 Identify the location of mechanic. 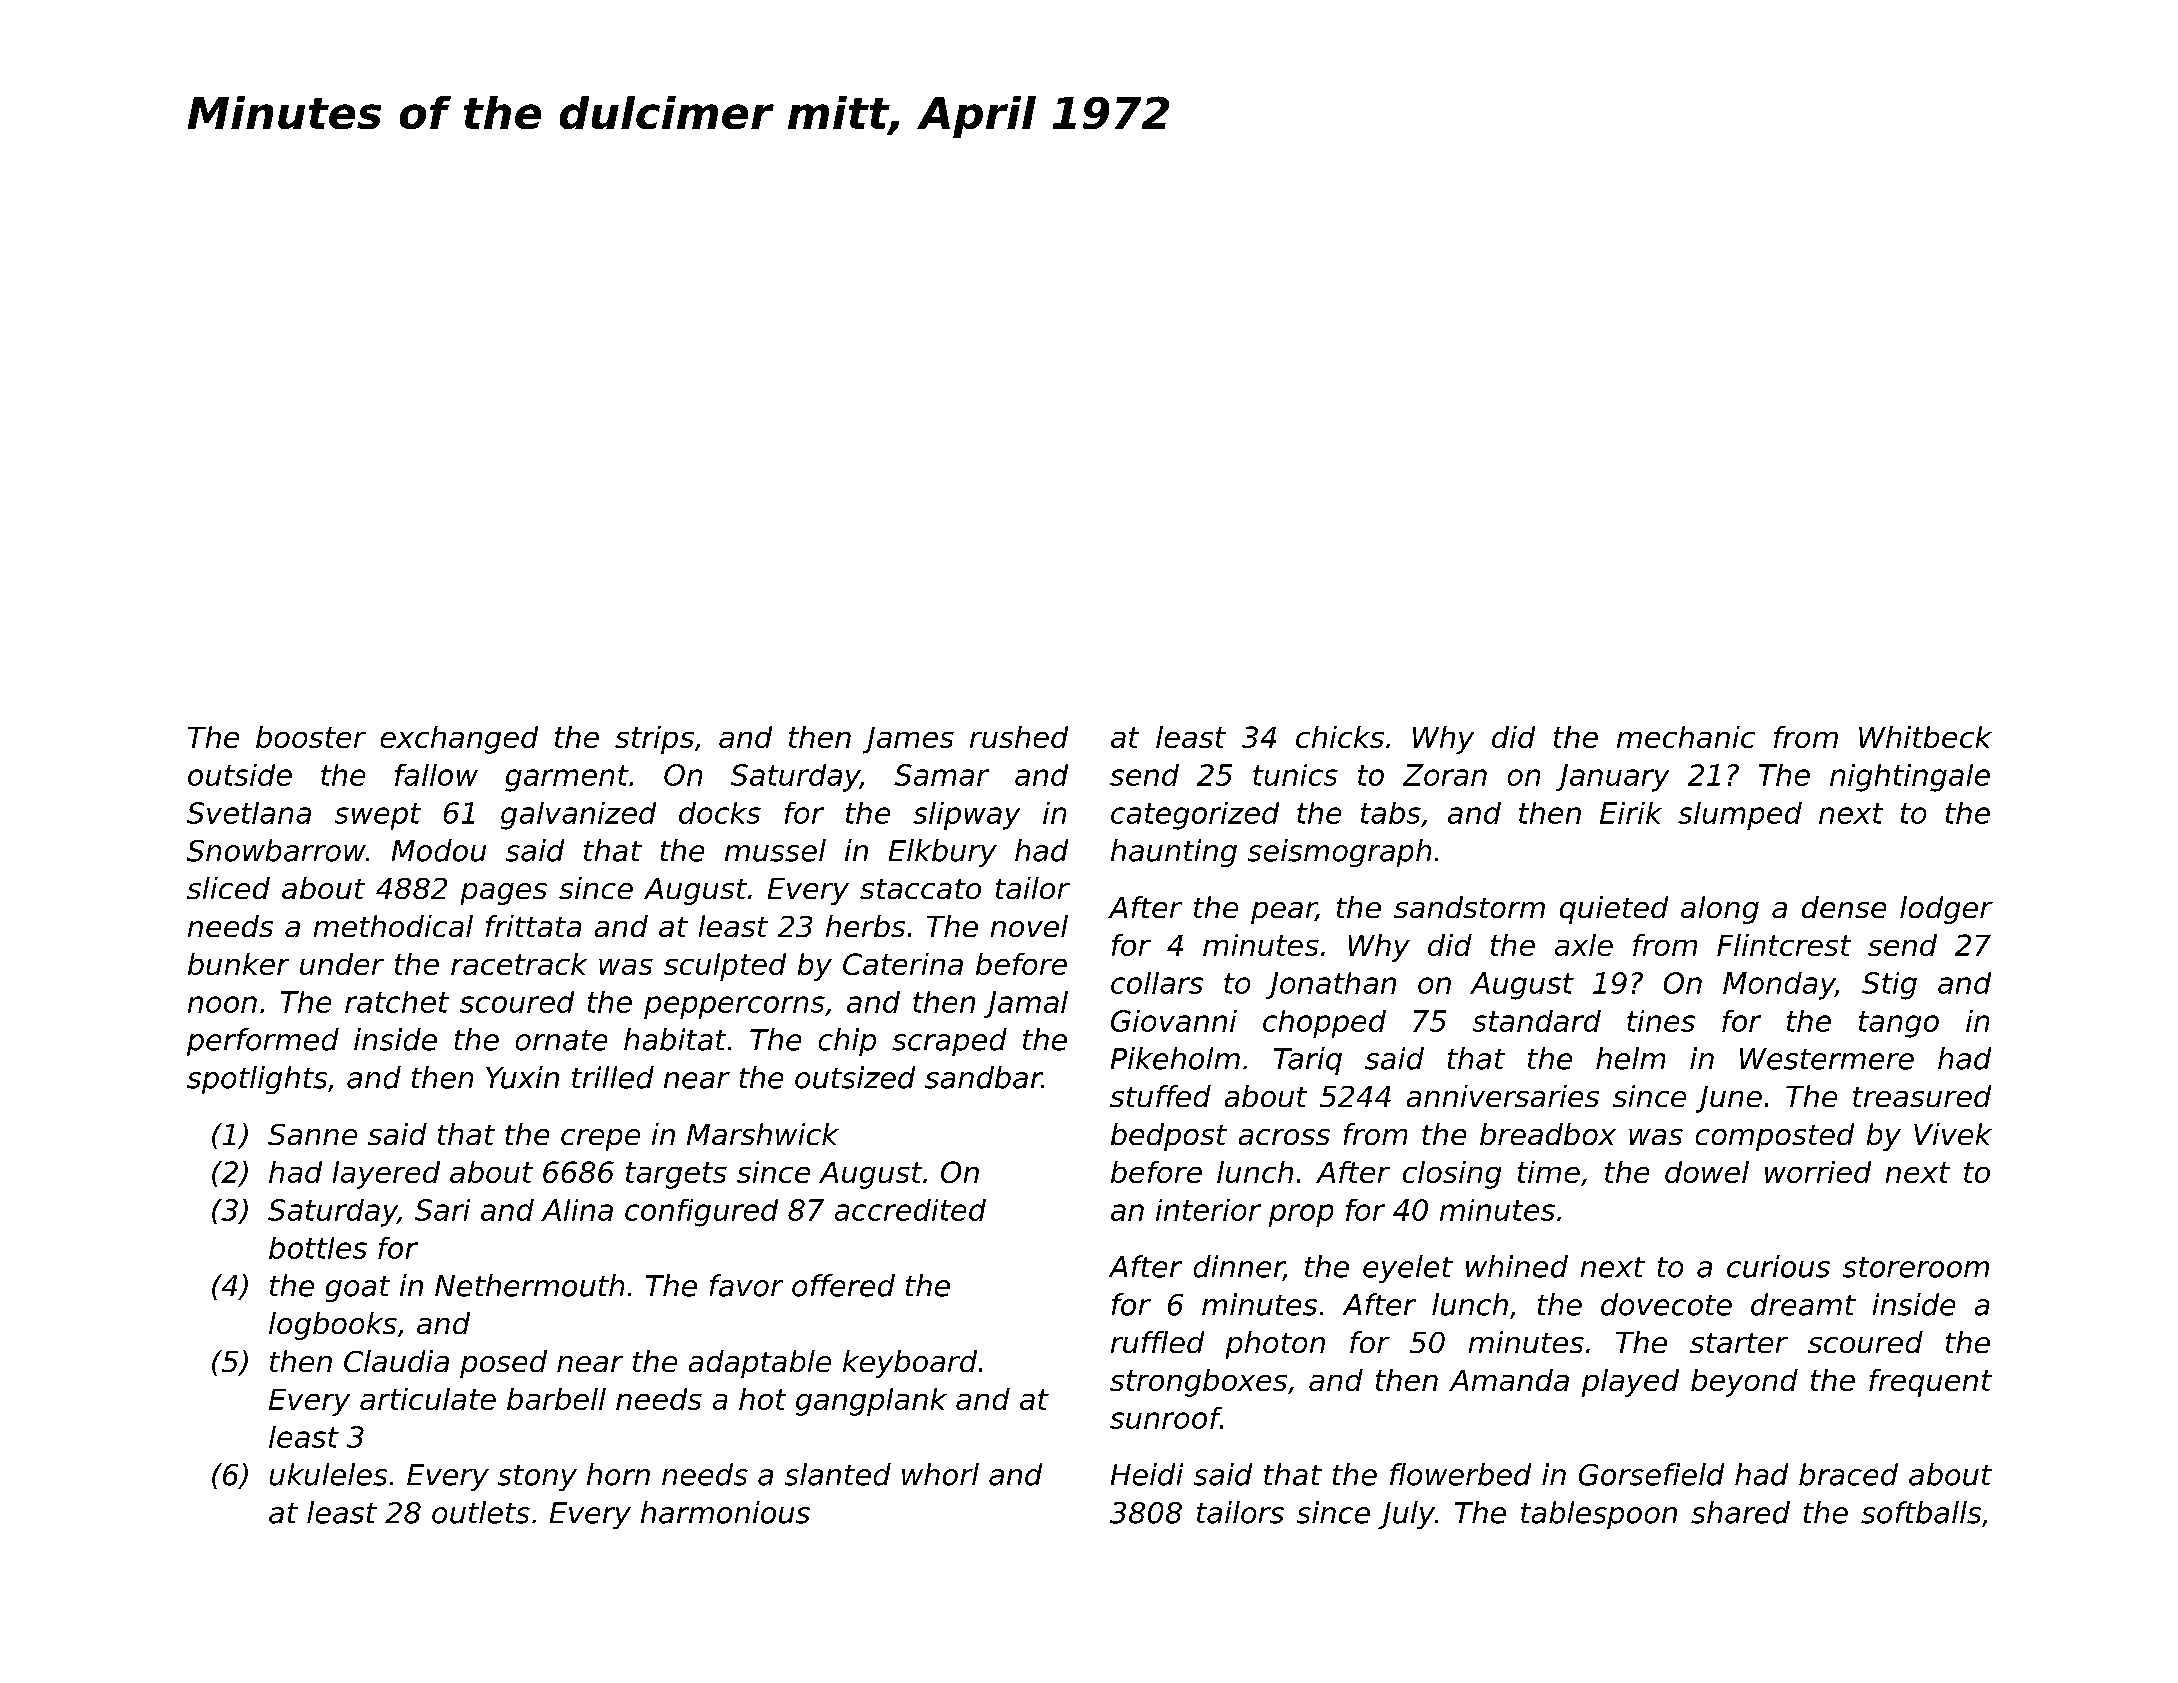
(1686, 737).
